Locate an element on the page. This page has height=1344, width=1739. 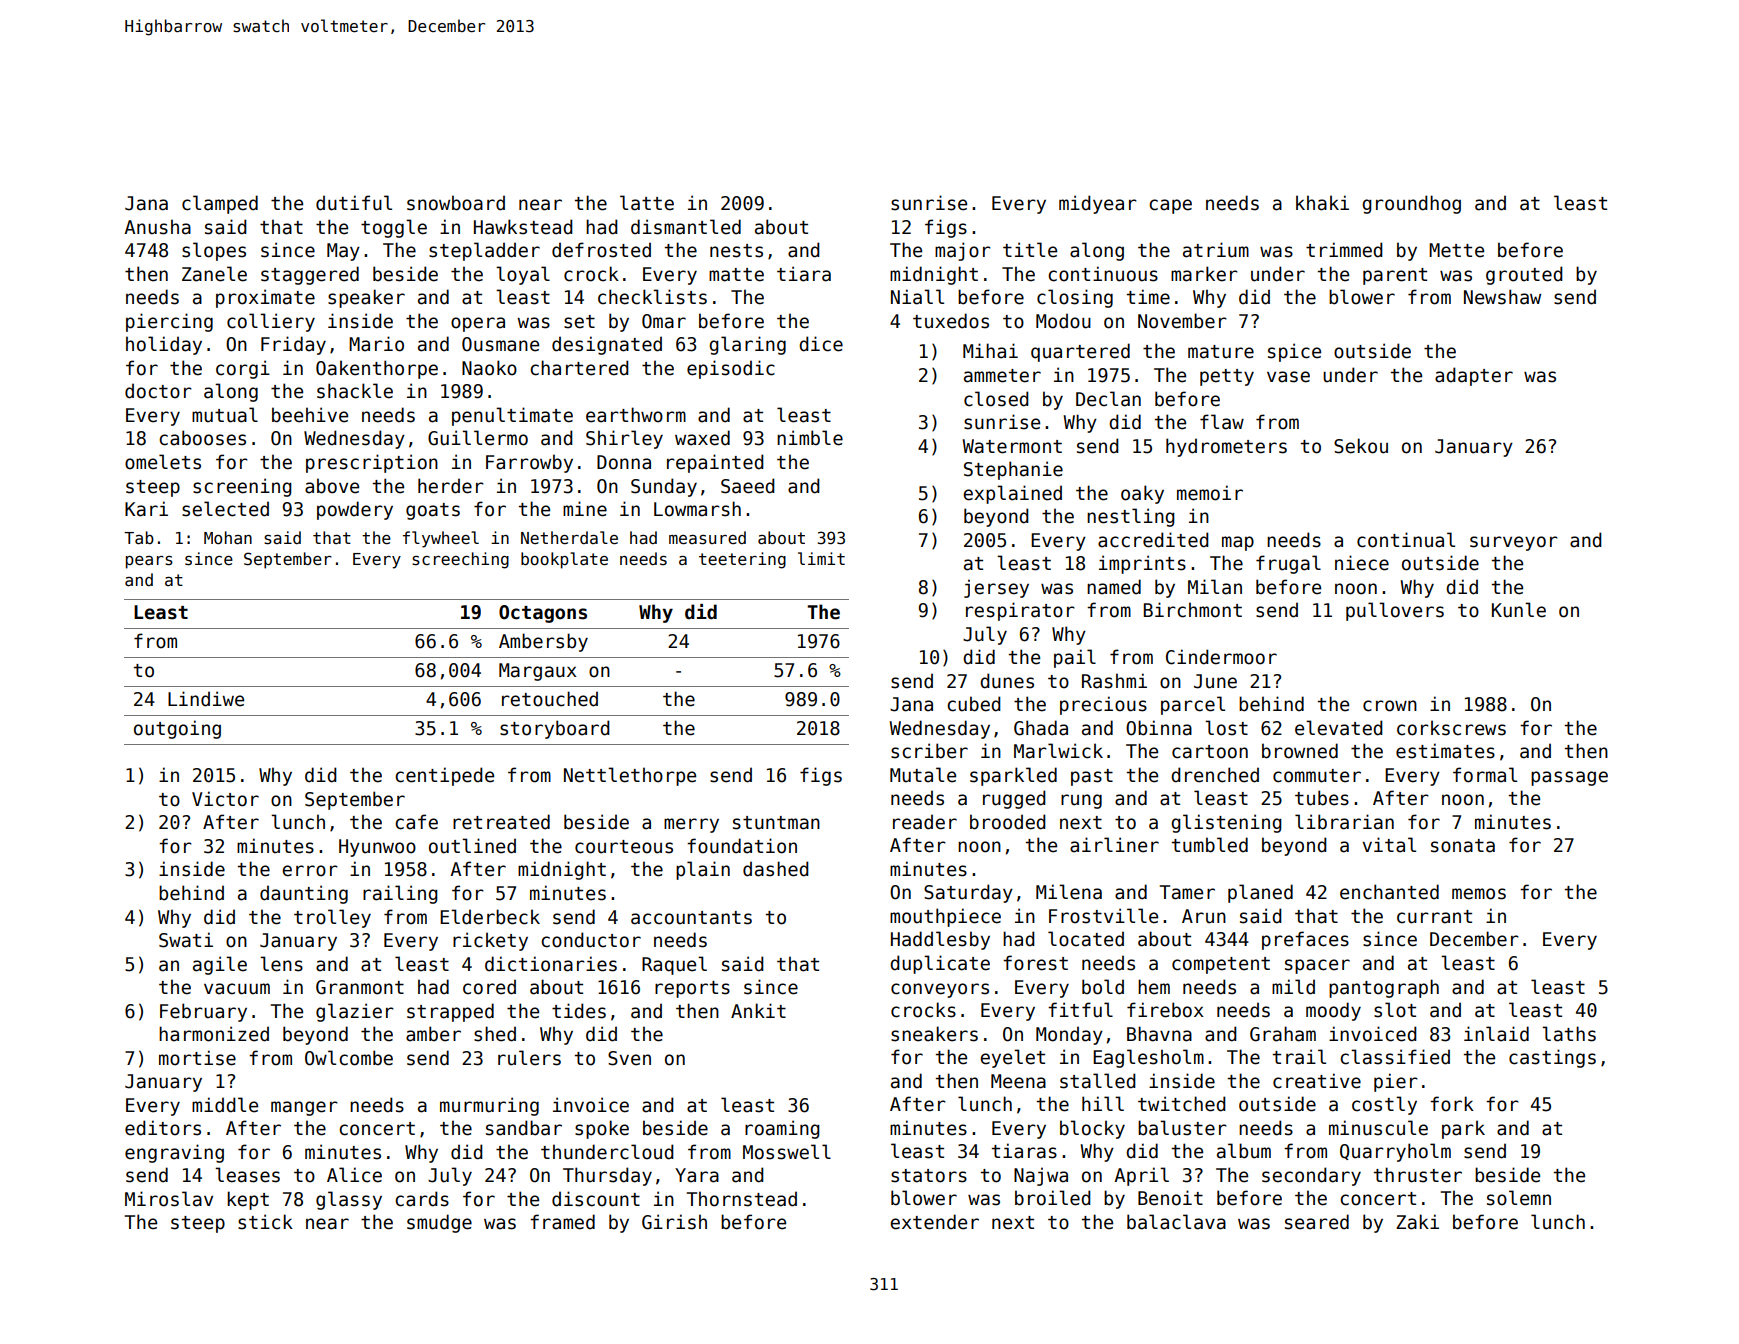
midyear is located at coordinates (1098, 204).
